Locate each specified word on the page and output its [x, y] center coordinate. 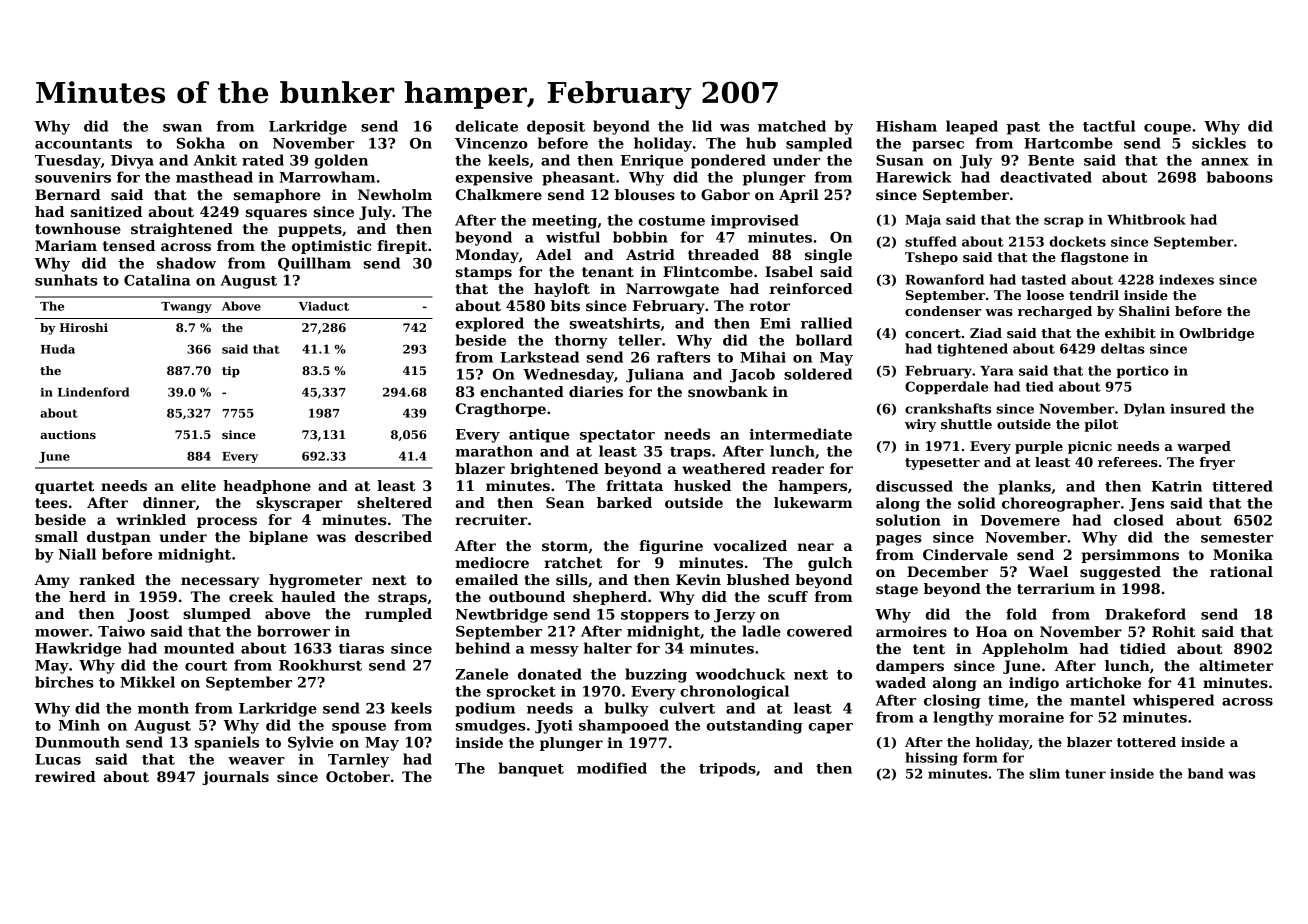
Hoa [991, 631]
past [1023, 128]
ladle [761, 631]
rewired [65, 776]
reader [798, 468]
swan [182, 128]
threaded [723, 254]
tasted [1043, 279]
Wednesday [568, 375]
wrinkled [151, 519]
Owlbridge [1216, 334]
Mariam [66, 245]
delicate [487, 126]
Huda [58, 349]
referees [1128, 462]
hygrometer [315, 581]
